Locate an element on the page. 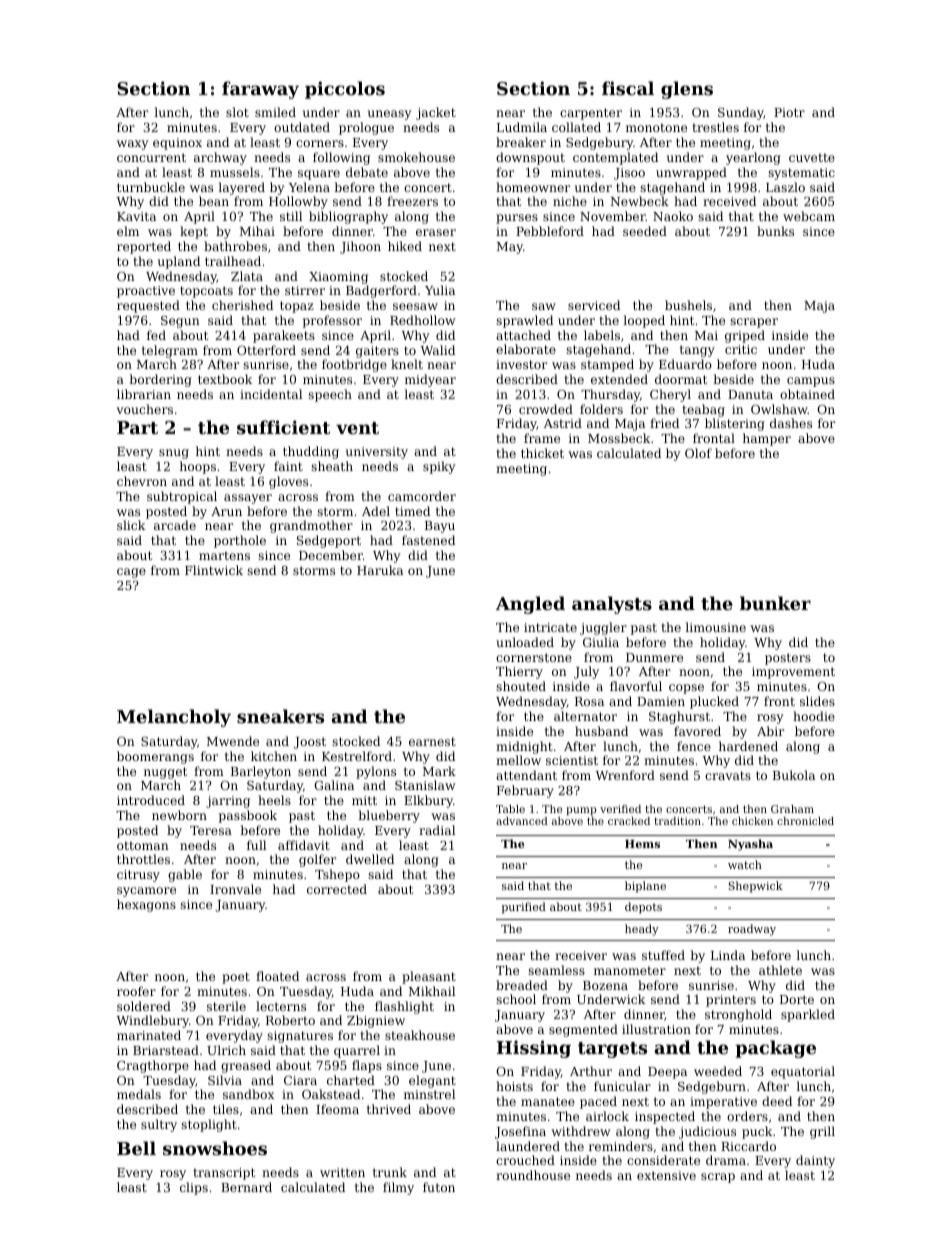 The width and height of the document is (952, 1233). Thierry is located at coordinates (519, 672).
